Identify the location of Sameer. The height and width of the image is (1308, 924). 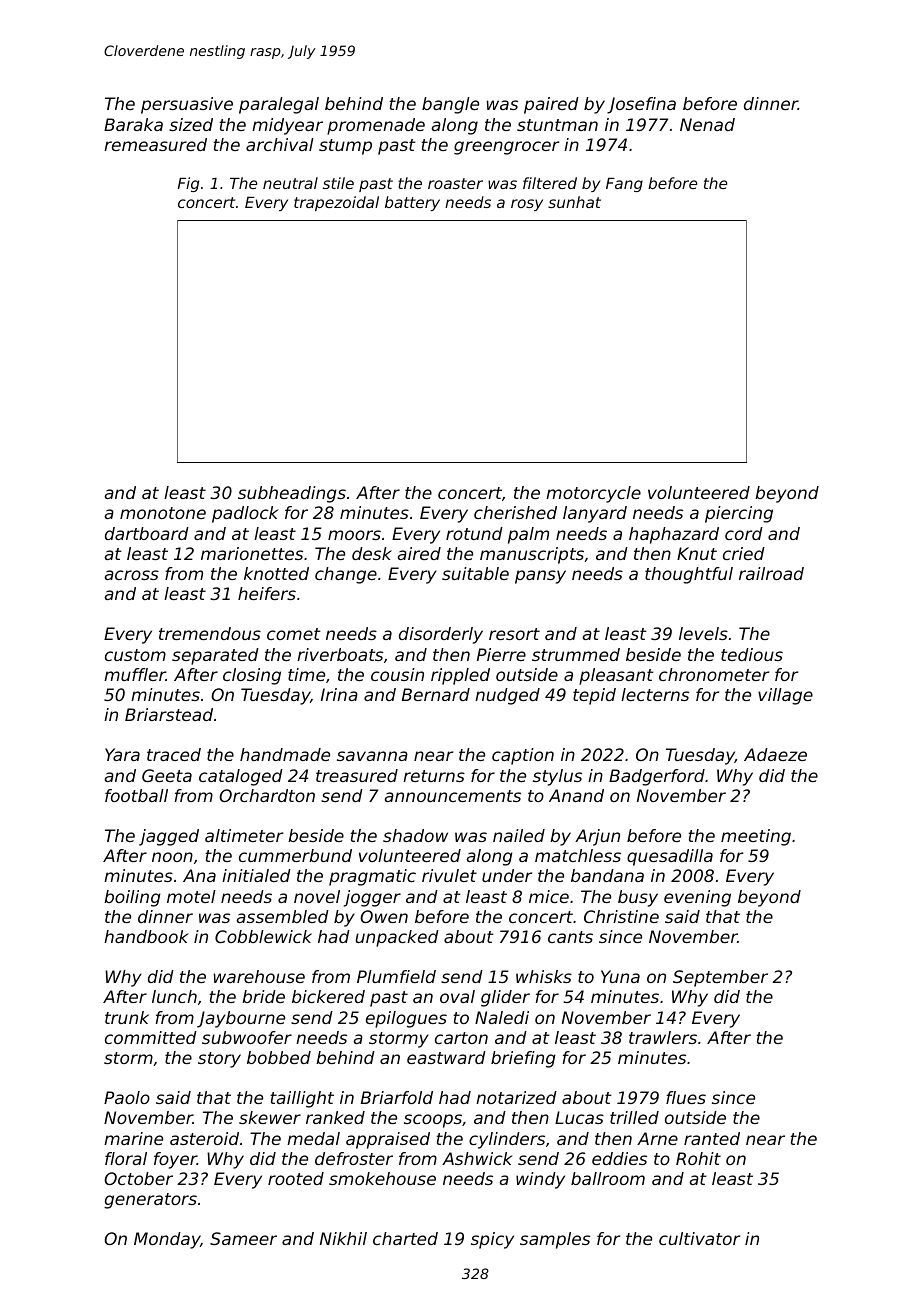
(243, 1238).
